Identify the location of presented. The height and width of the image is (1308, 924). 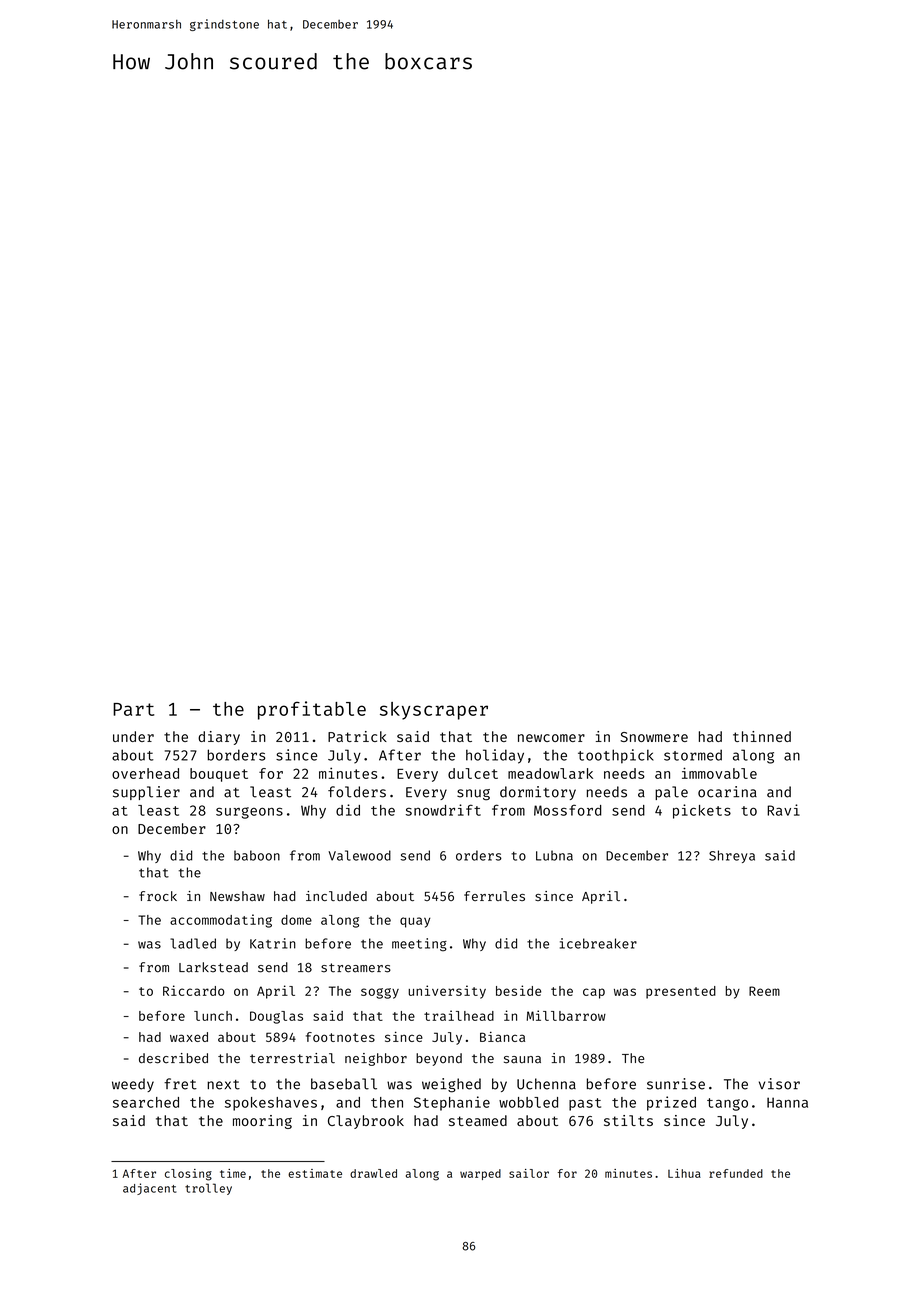
(681, 992).
